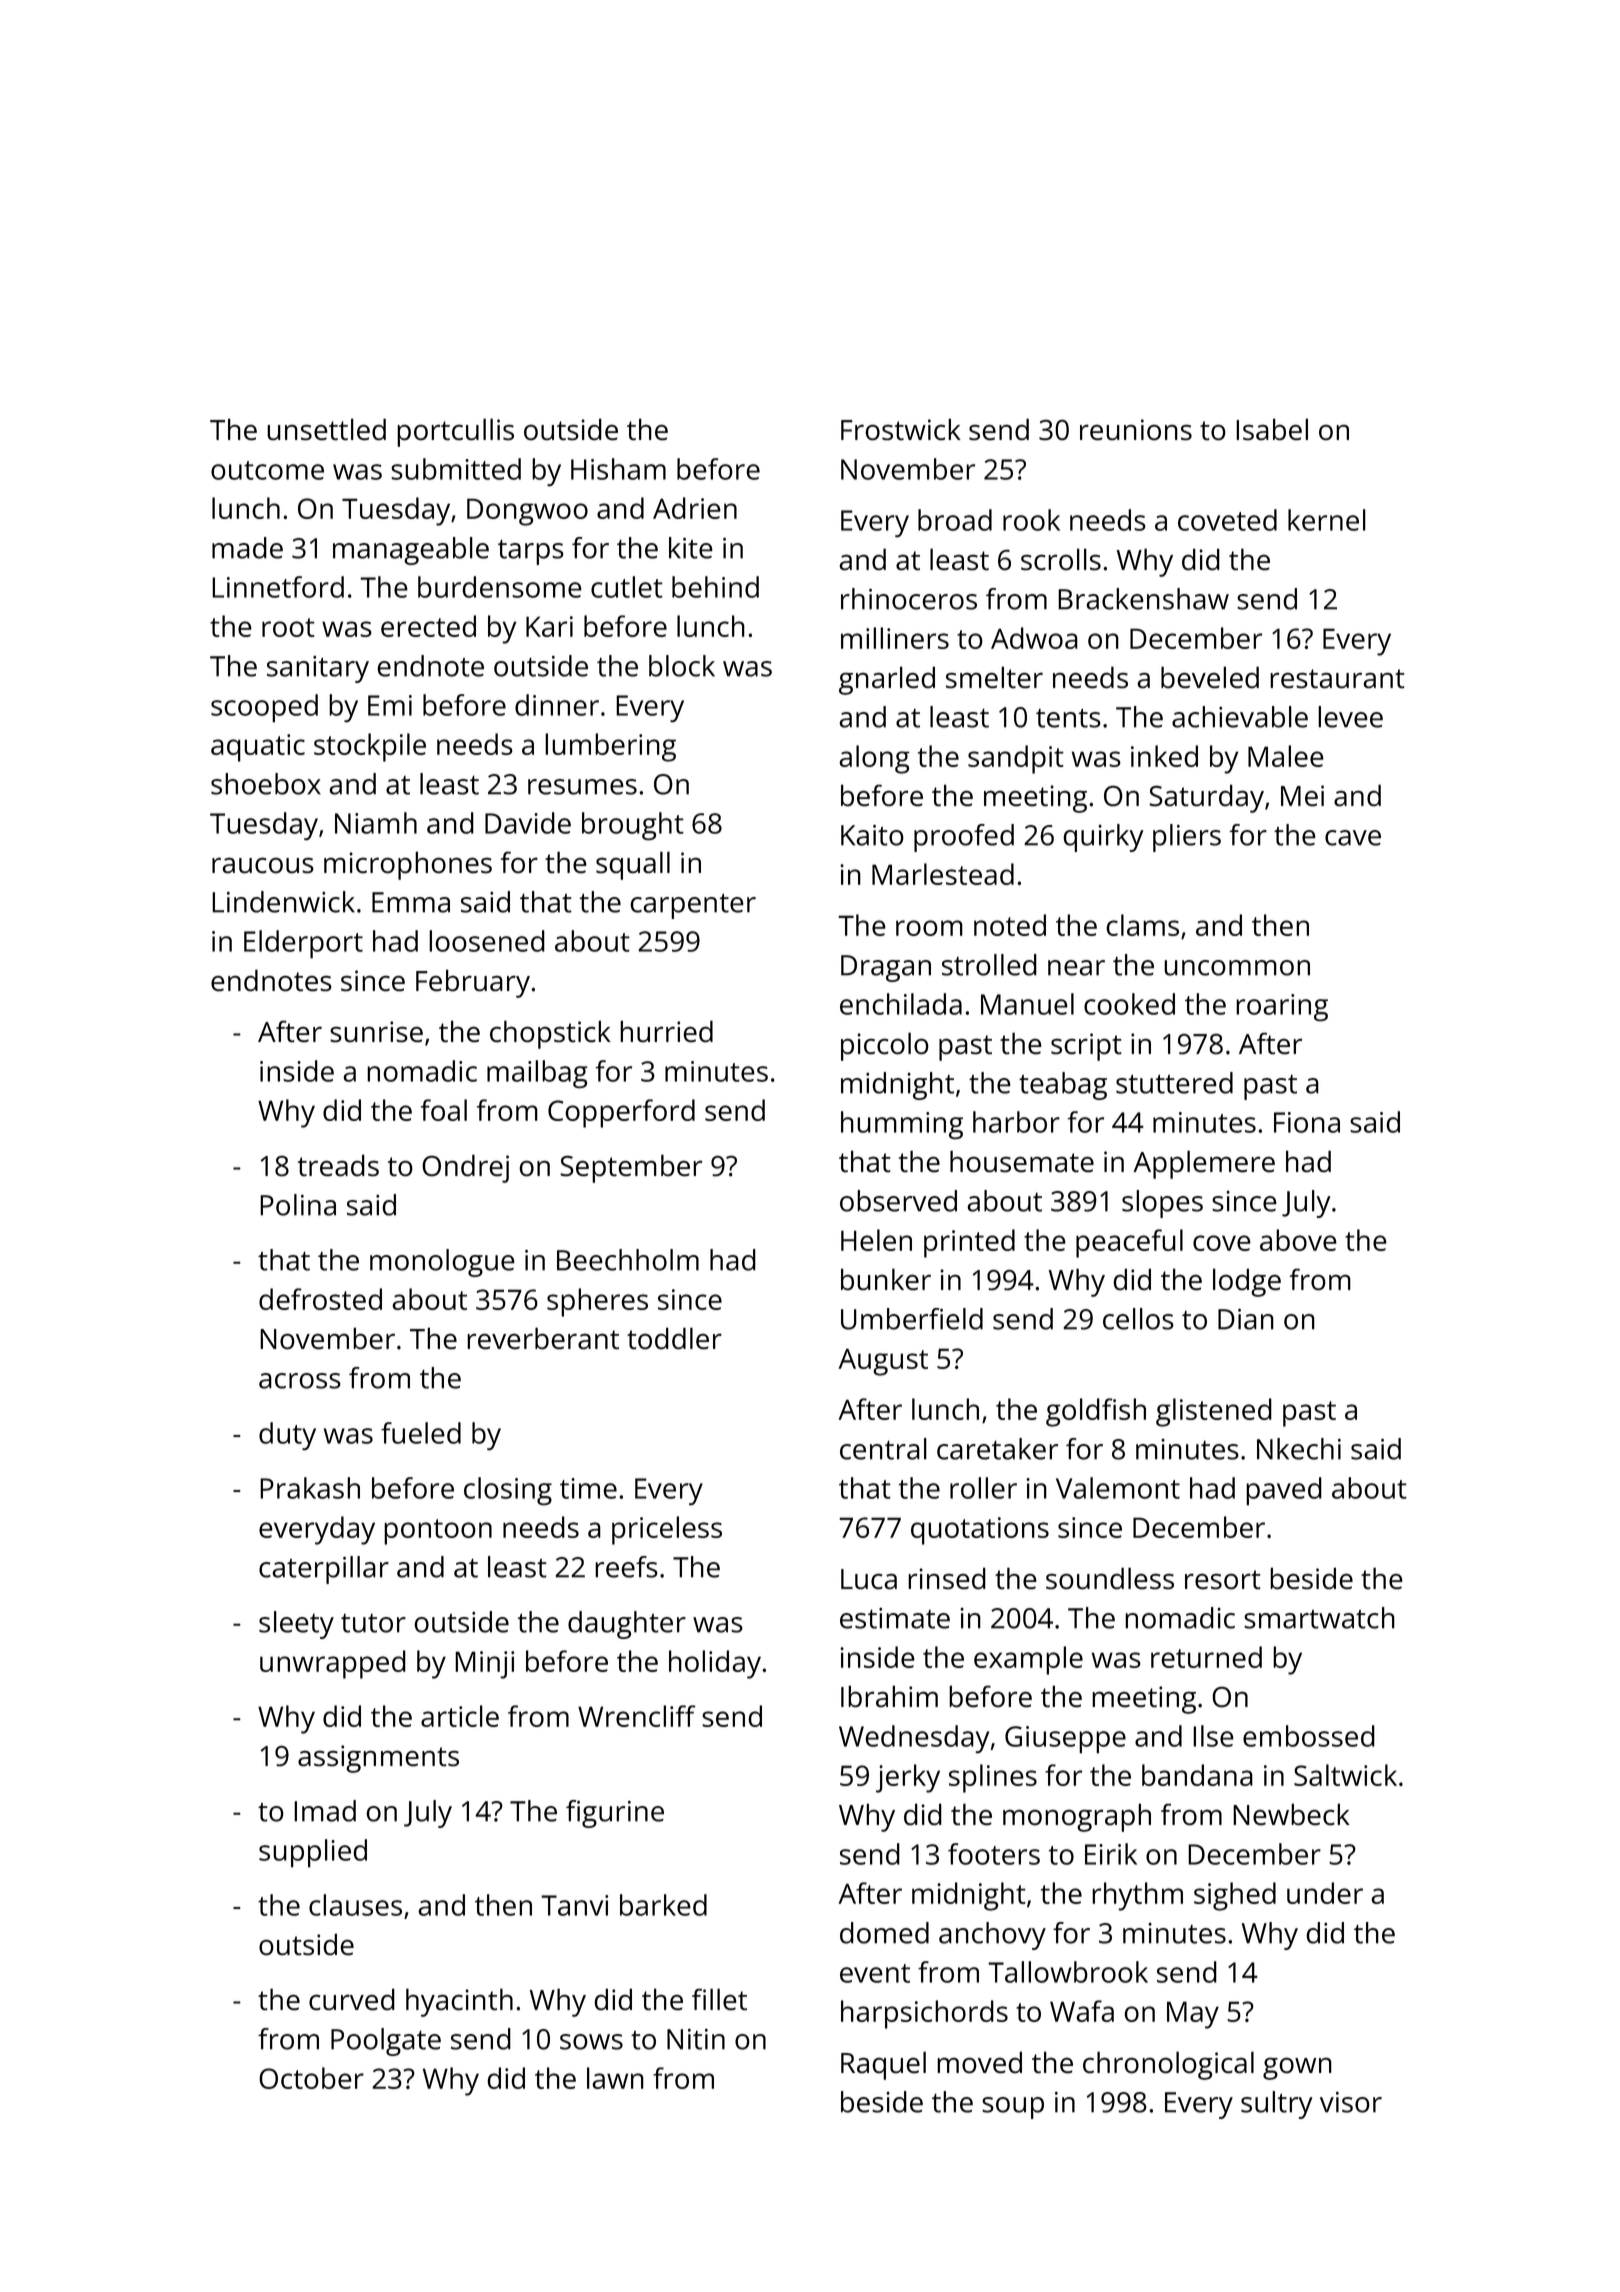 The height and width of the image is (2292, 1620). Describe the element at coordinates (421, 1433) in the image. I see `fueled` at that location.
